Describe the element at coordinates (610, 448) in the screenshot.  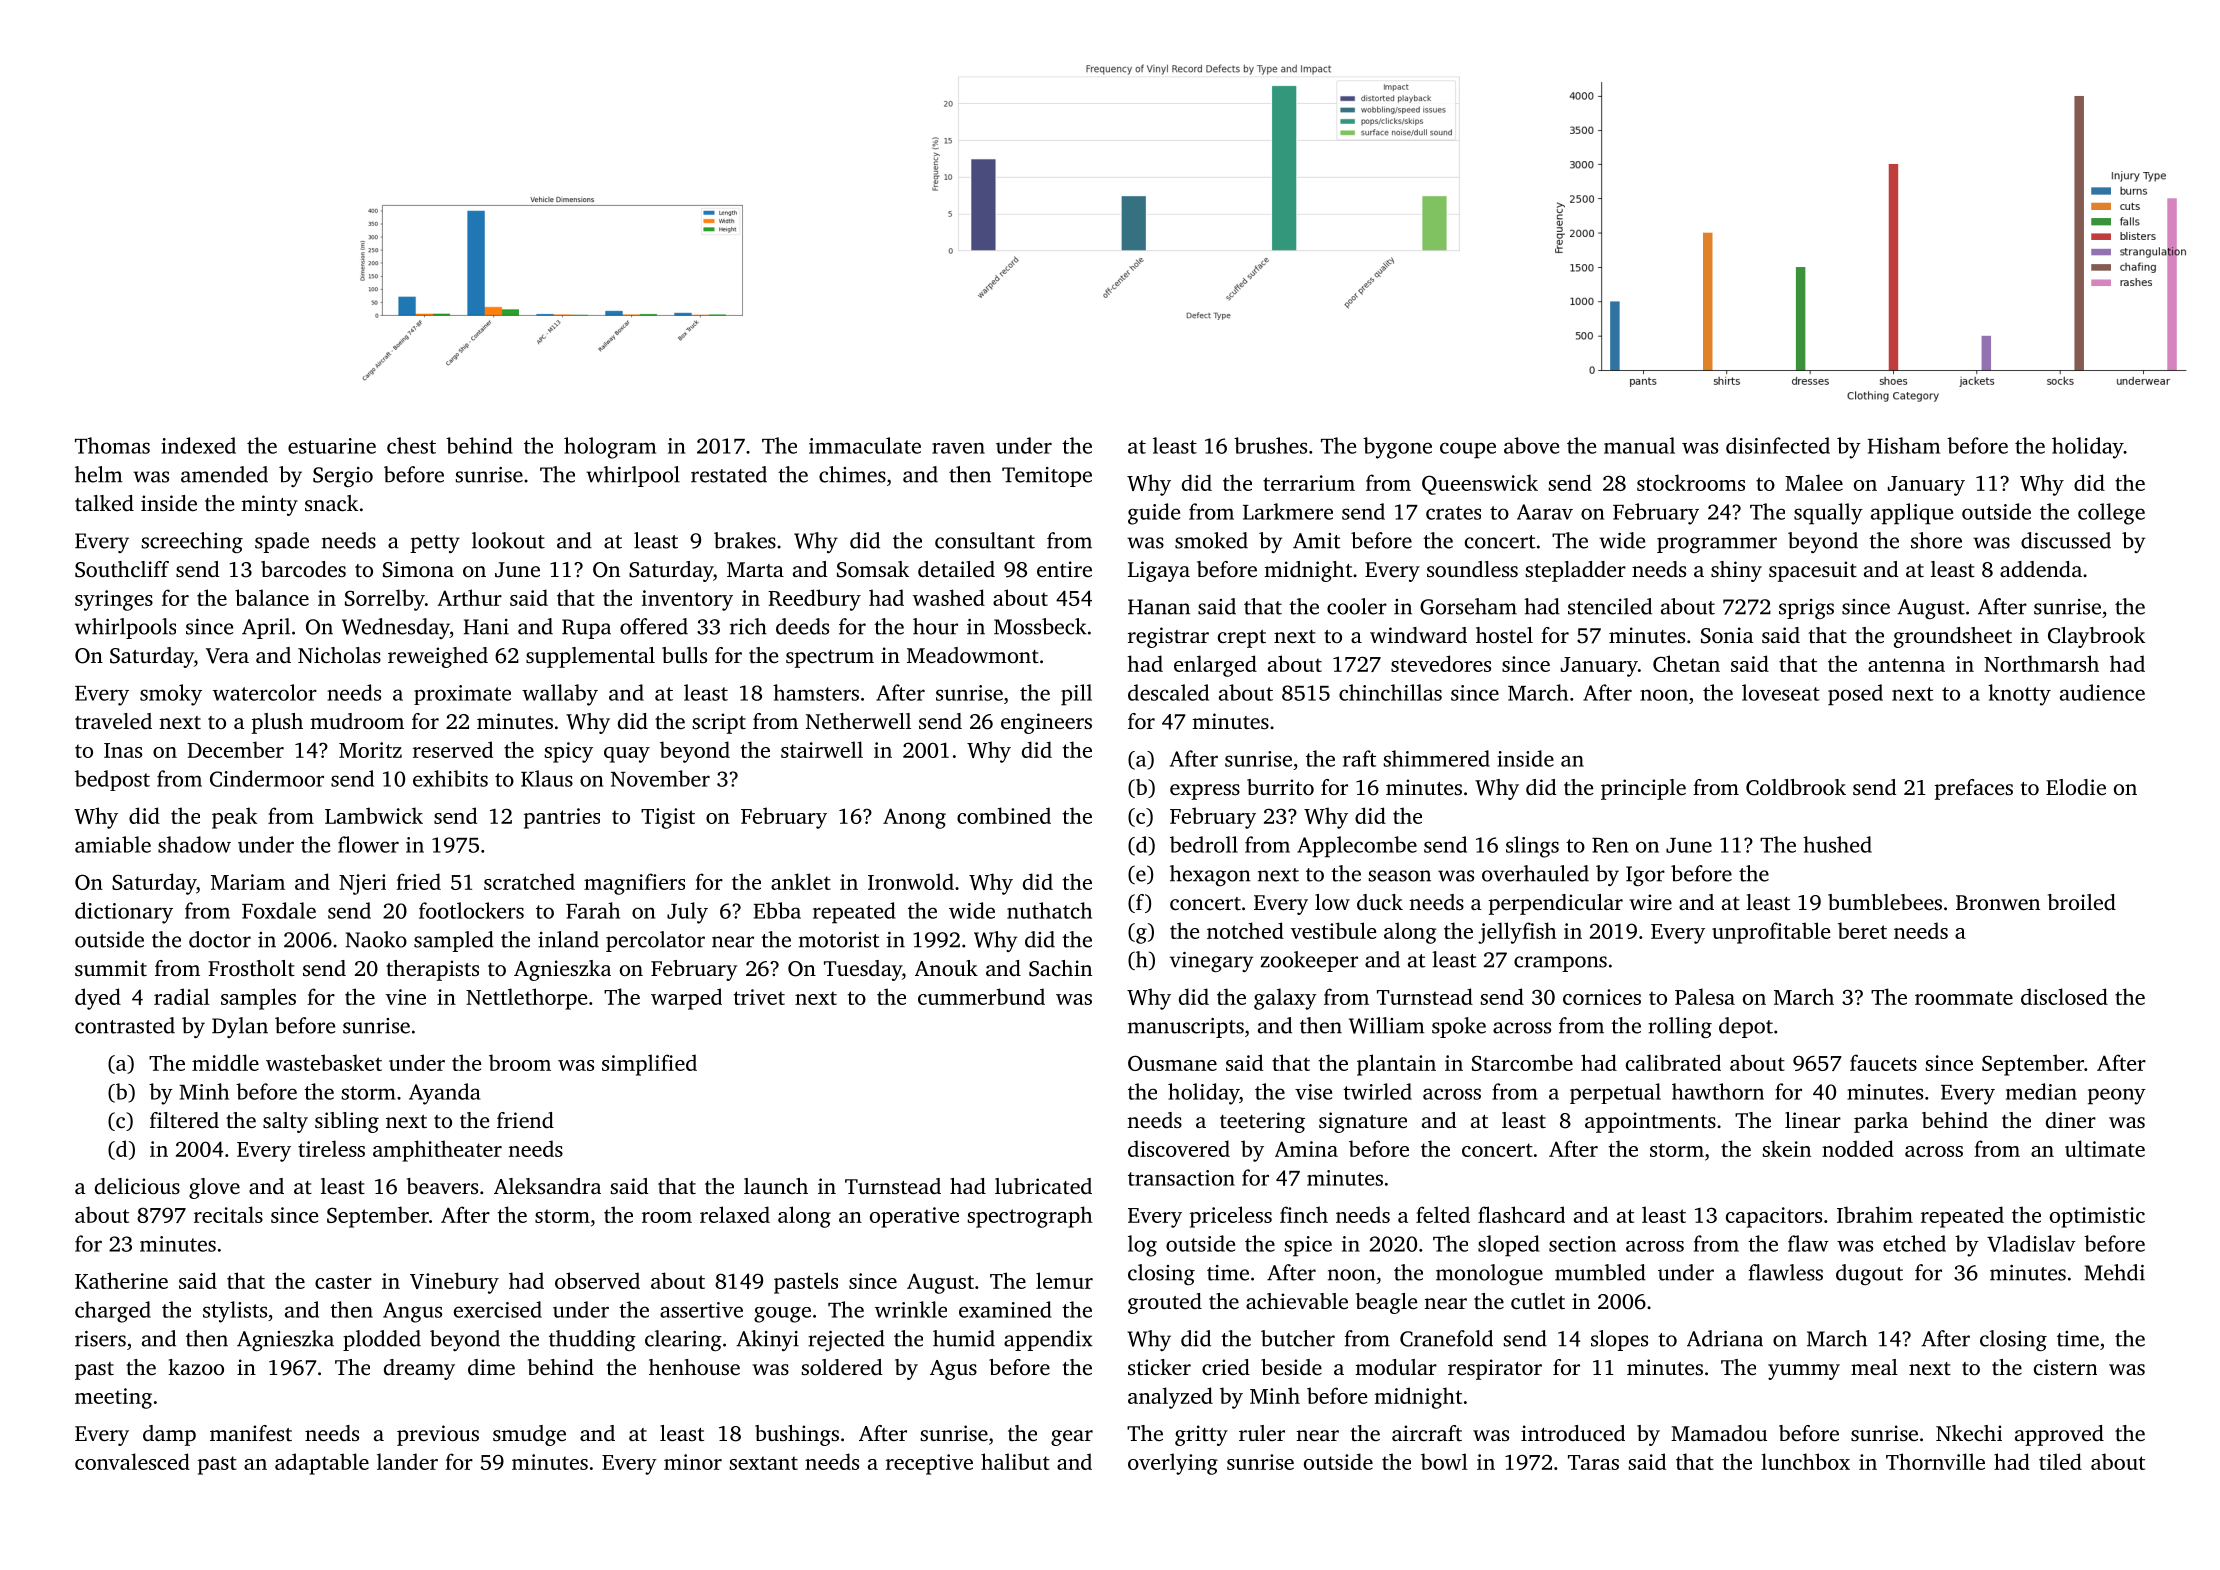
I see `hologram` at that location.
